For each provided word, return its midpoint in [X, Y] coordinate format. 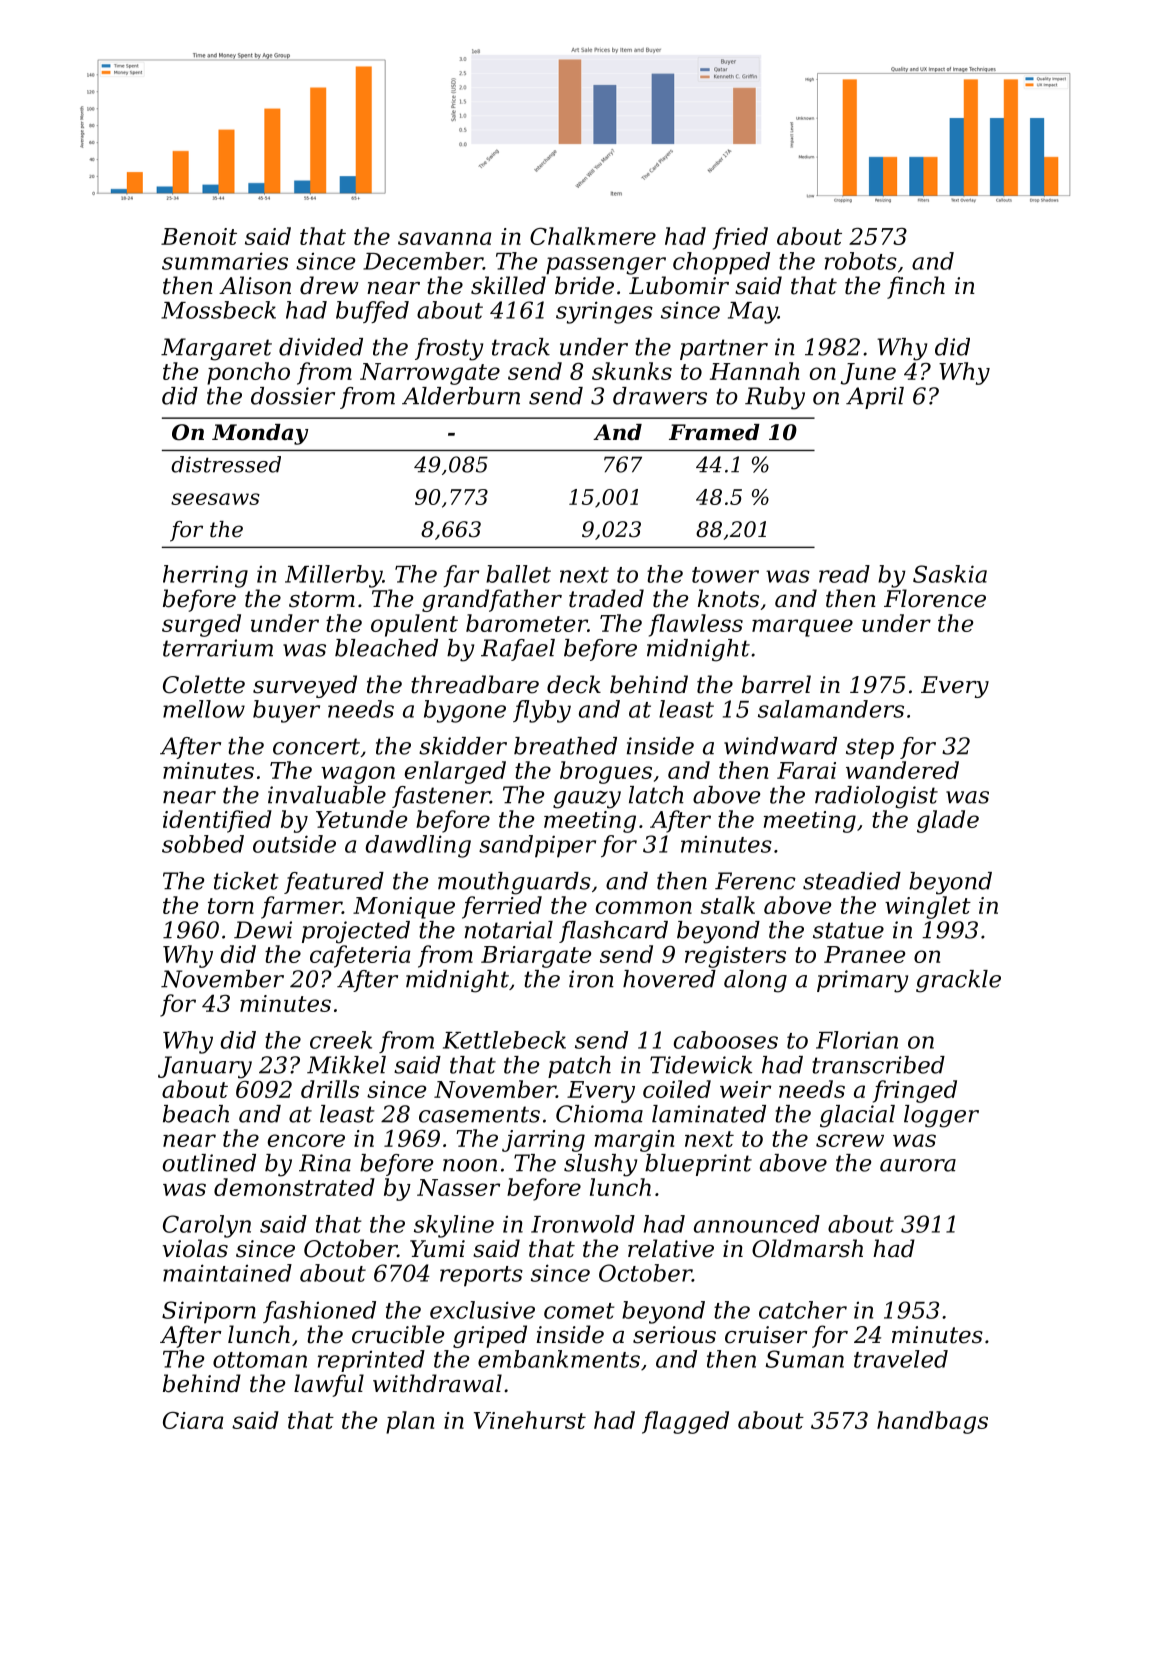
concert [316, 746]
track [521, 347]
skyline [454, 1226]
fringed [915, 1091]
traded [606, 598]
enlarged [455, 772]
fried [740, 238]
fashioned [319, 1312]
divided [321, 347]
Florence [935, 598]
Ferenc [755, 881]
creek [341, 1040]
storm [322, 599]
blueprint [698, 1165]
